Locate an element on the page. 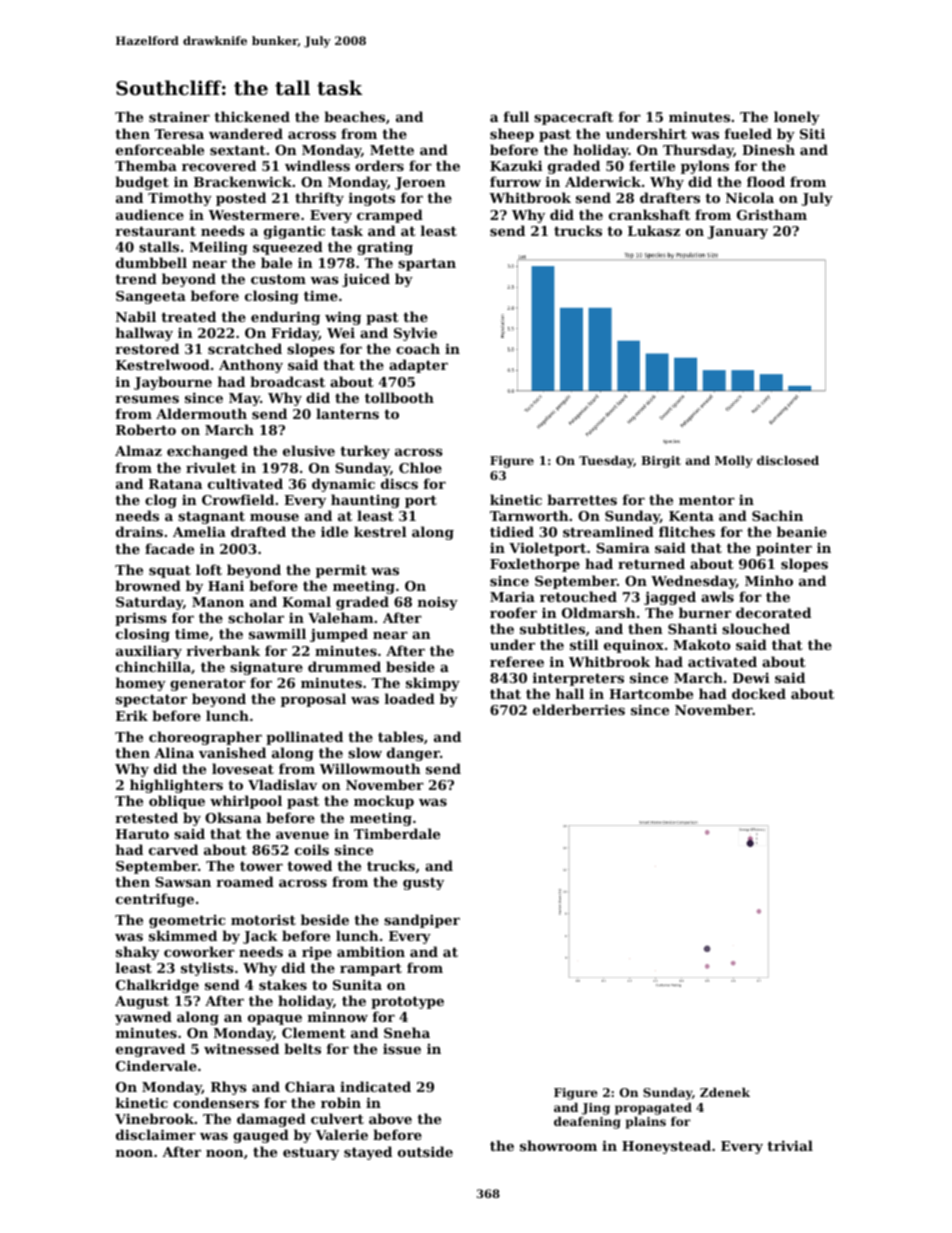 The width and height of the page is (952, 1233). gusty is located at coordinates (423, 883).
